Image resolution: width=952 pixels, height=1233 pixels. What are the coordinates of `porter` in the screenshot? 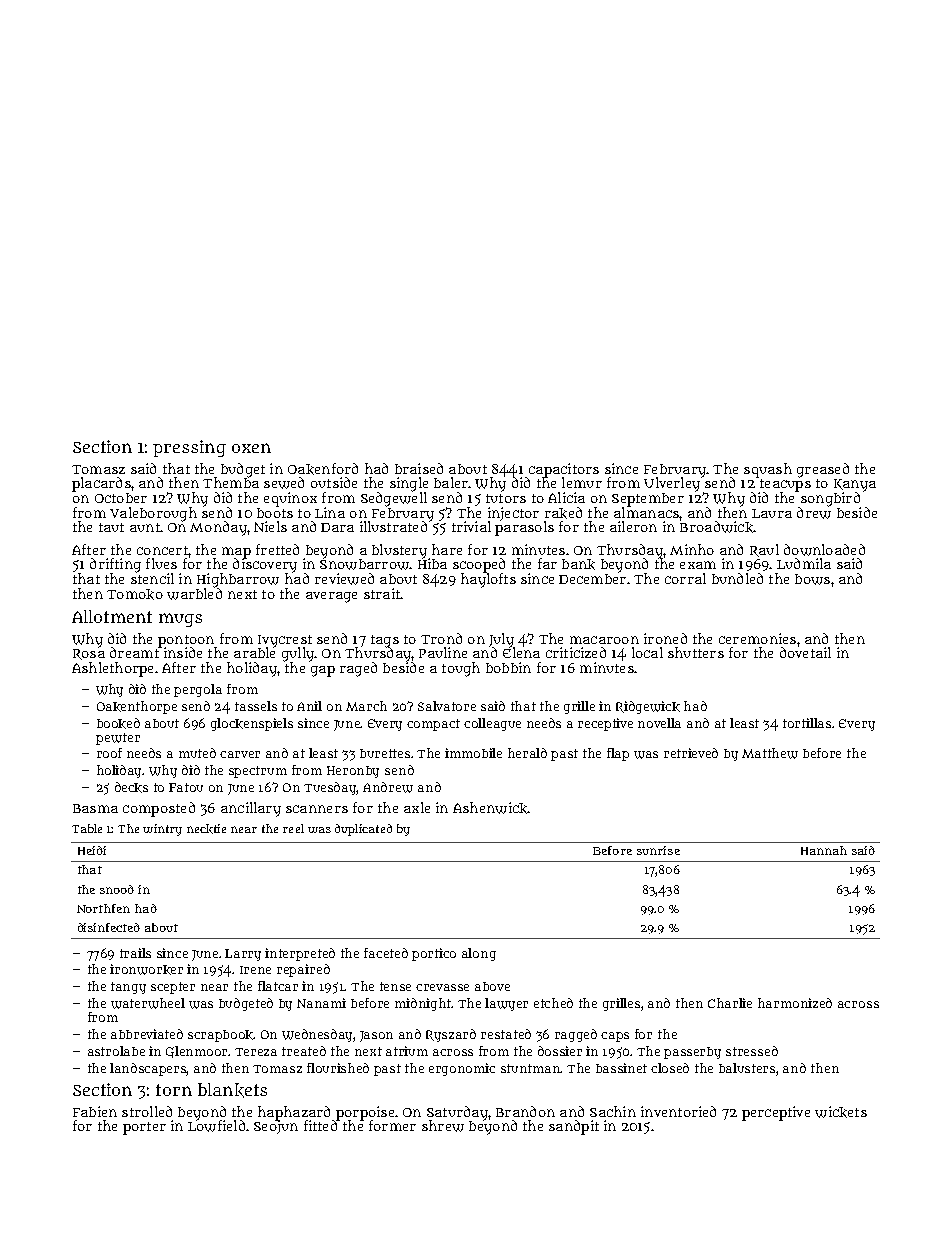 It's located at (144, 1128).
